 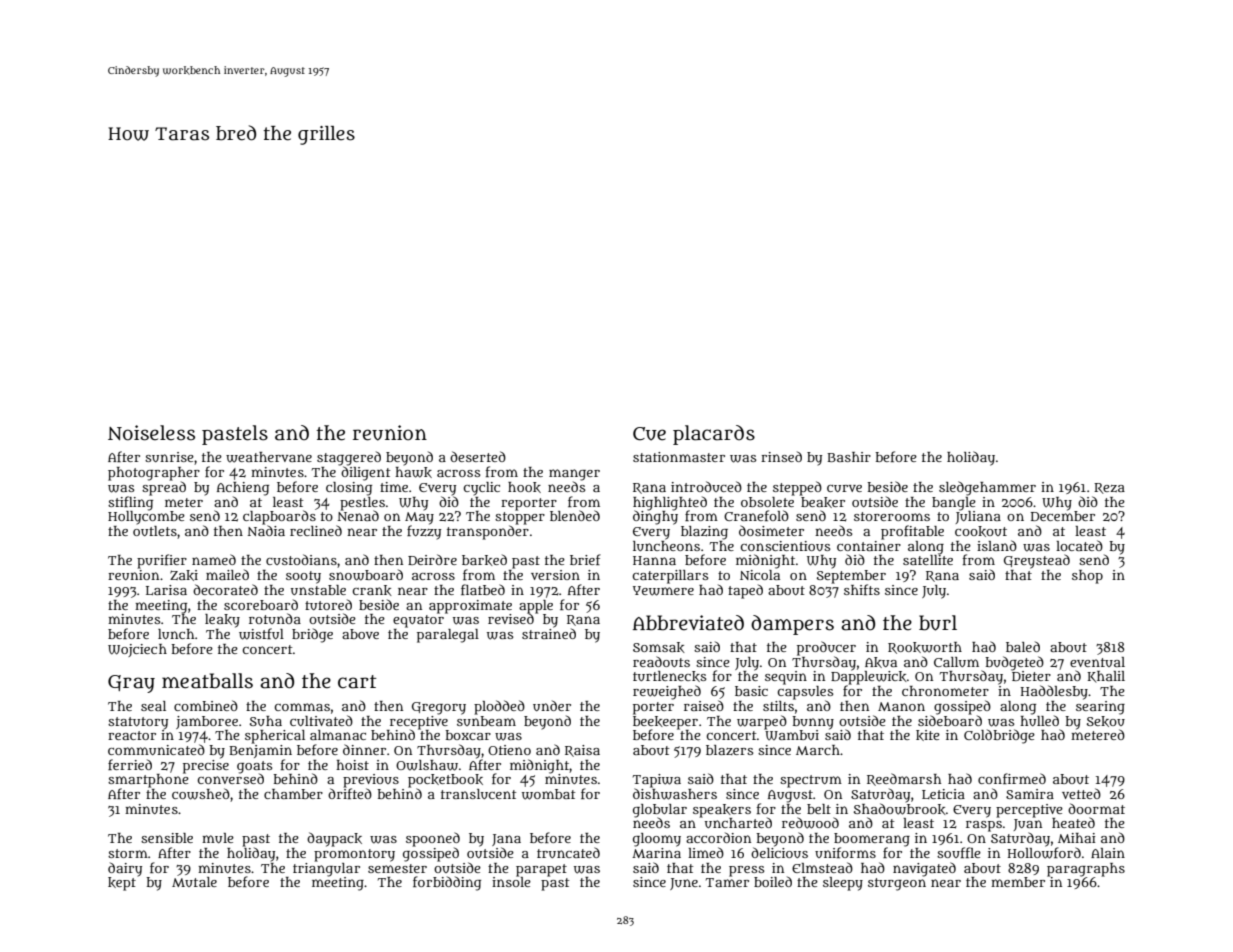 I want to click on translucent, so click(x=479, y=794).
